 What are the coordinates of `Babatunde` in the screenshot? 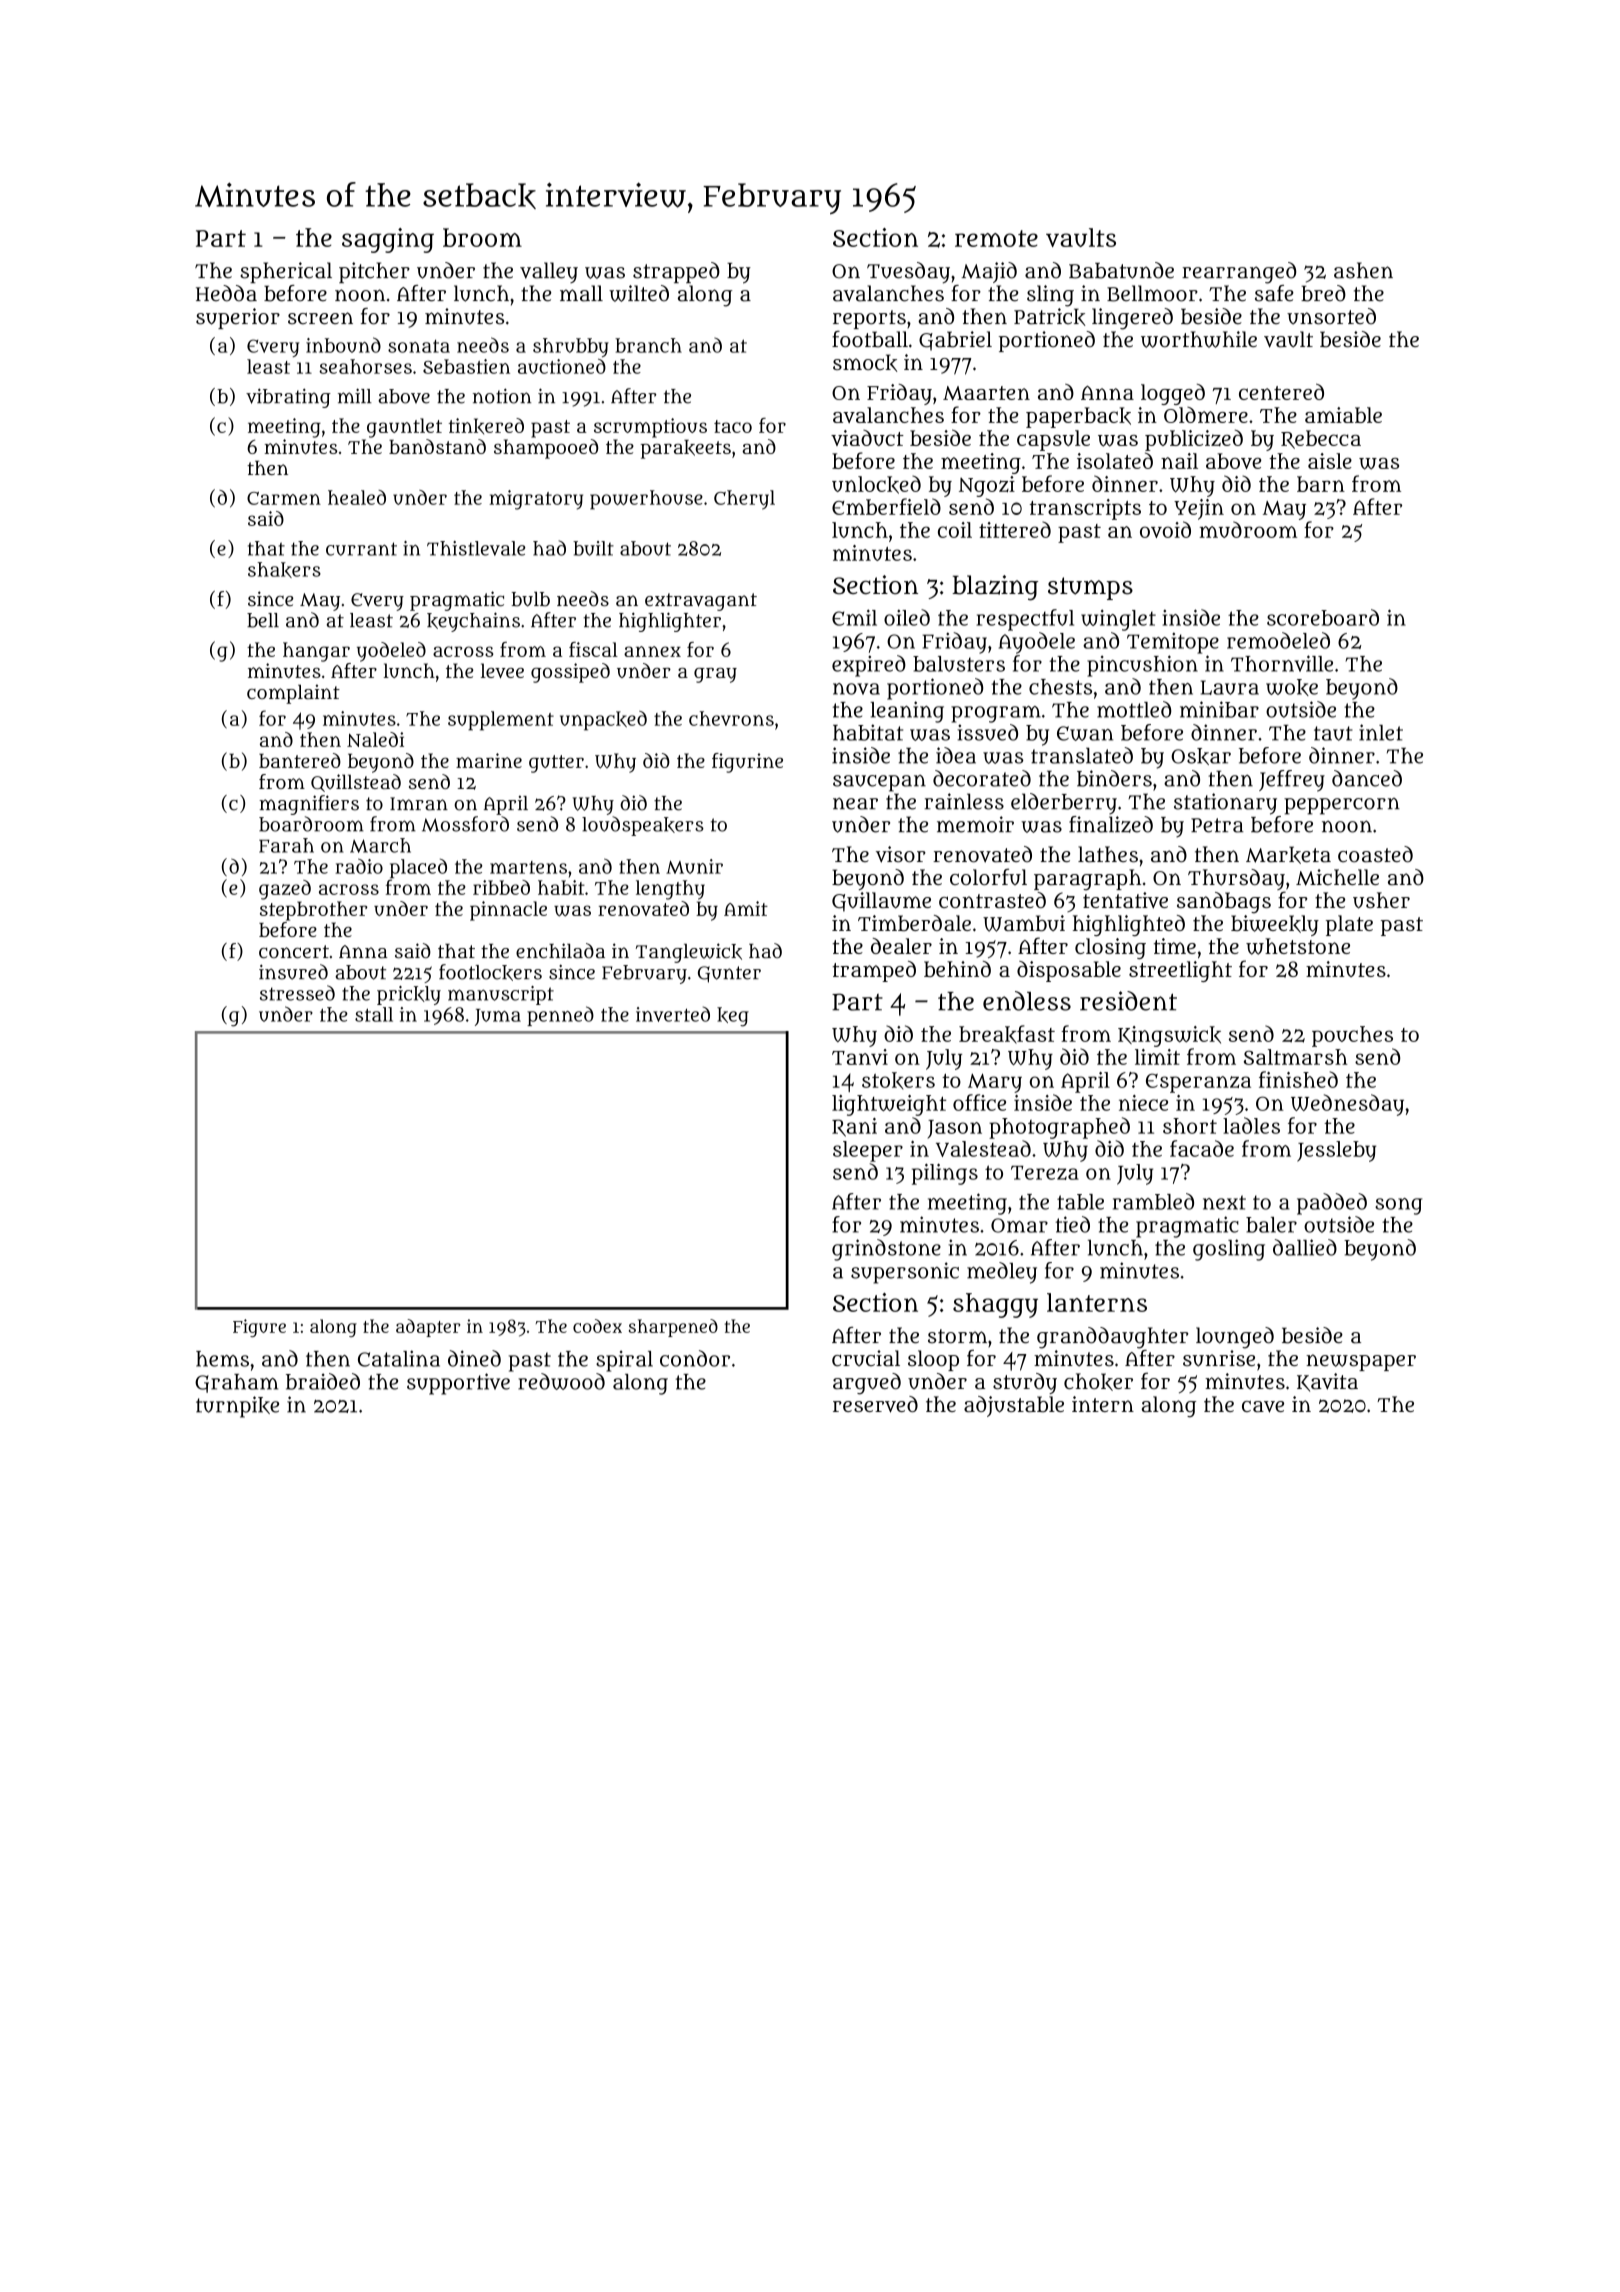 It's located at (1121, 270).
